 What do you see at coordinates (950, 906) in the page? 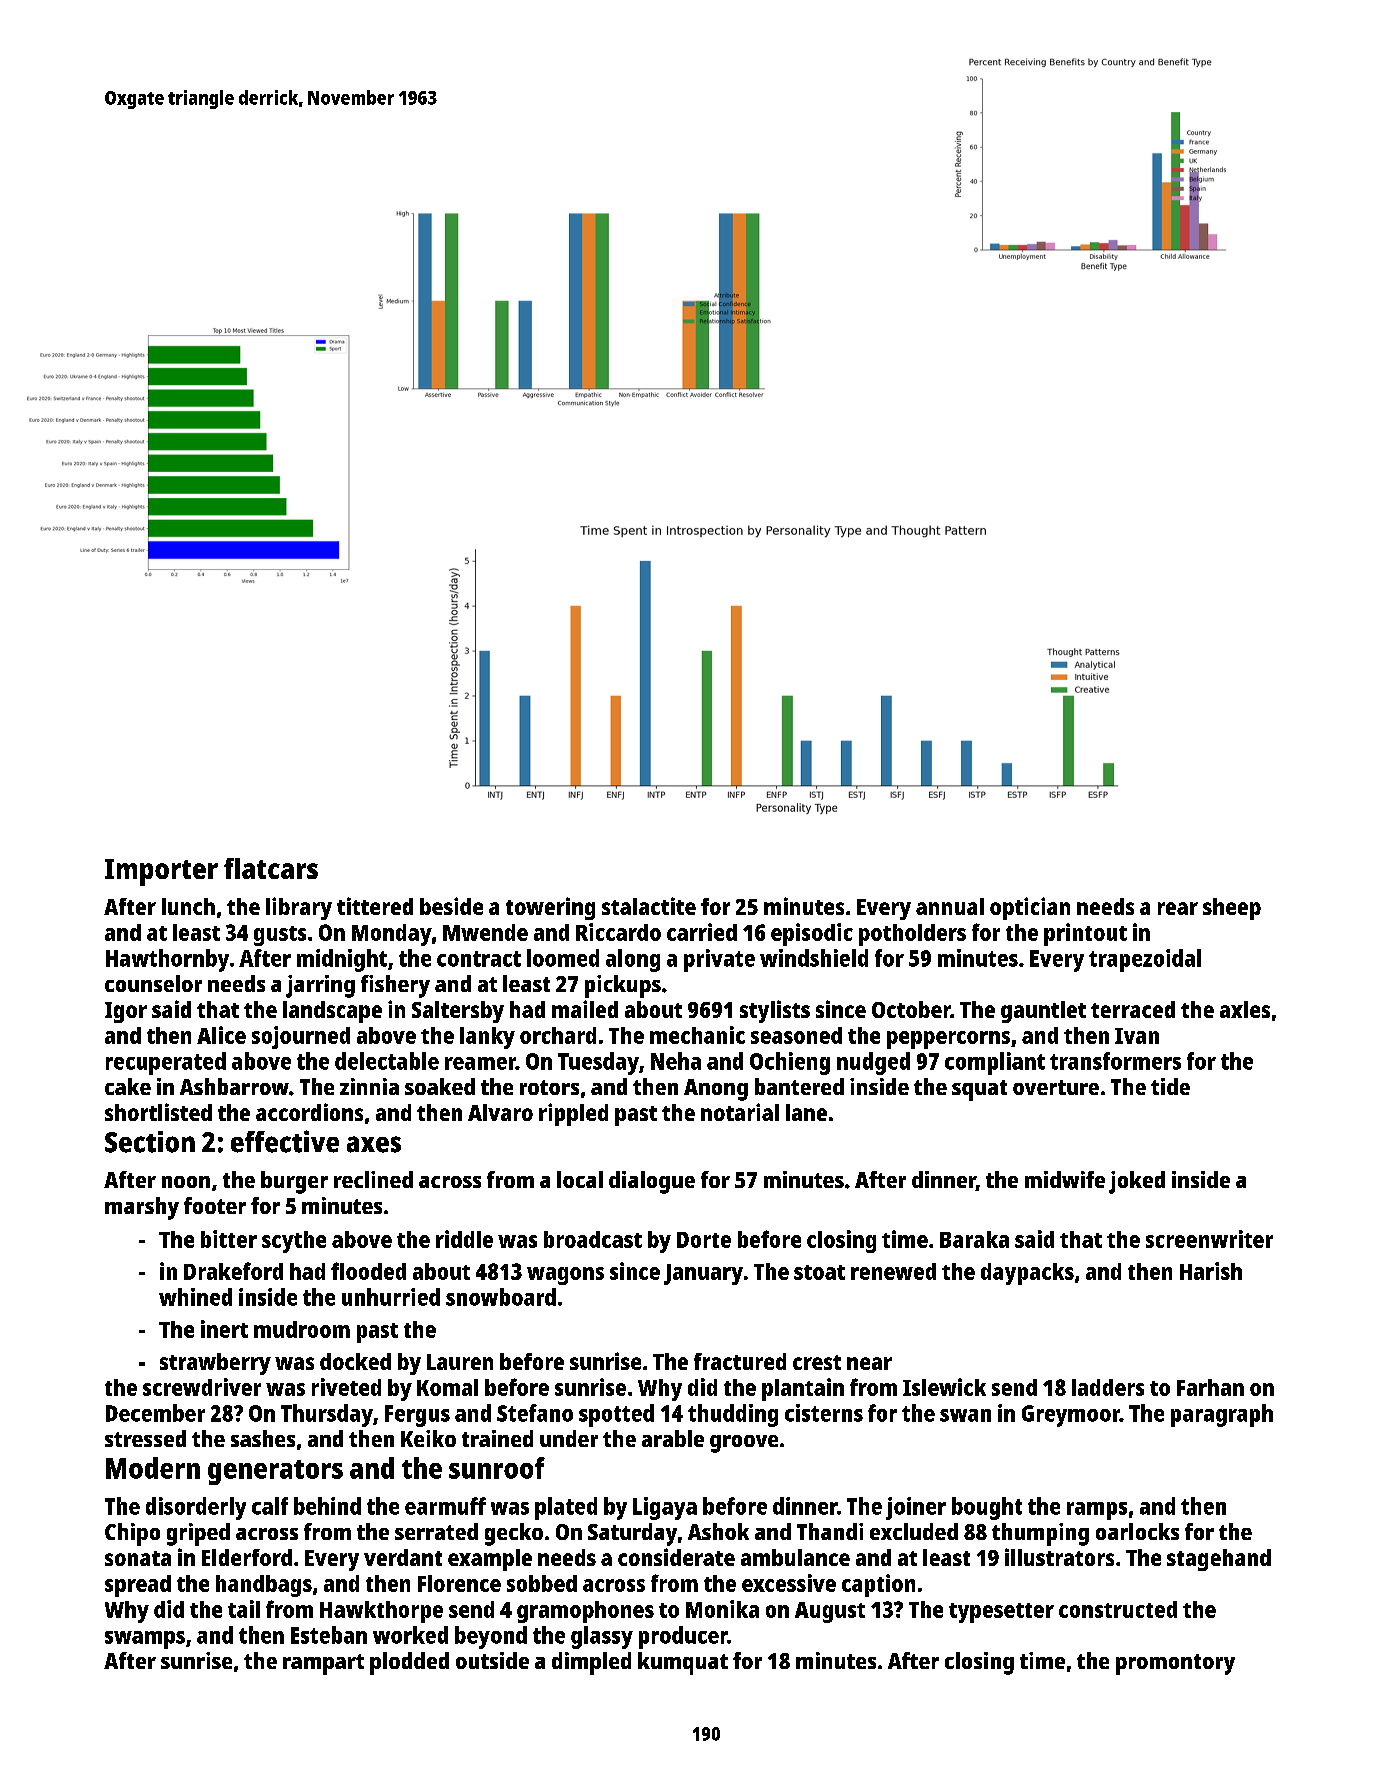
I see `annual` at bounding box center [950, 906].
